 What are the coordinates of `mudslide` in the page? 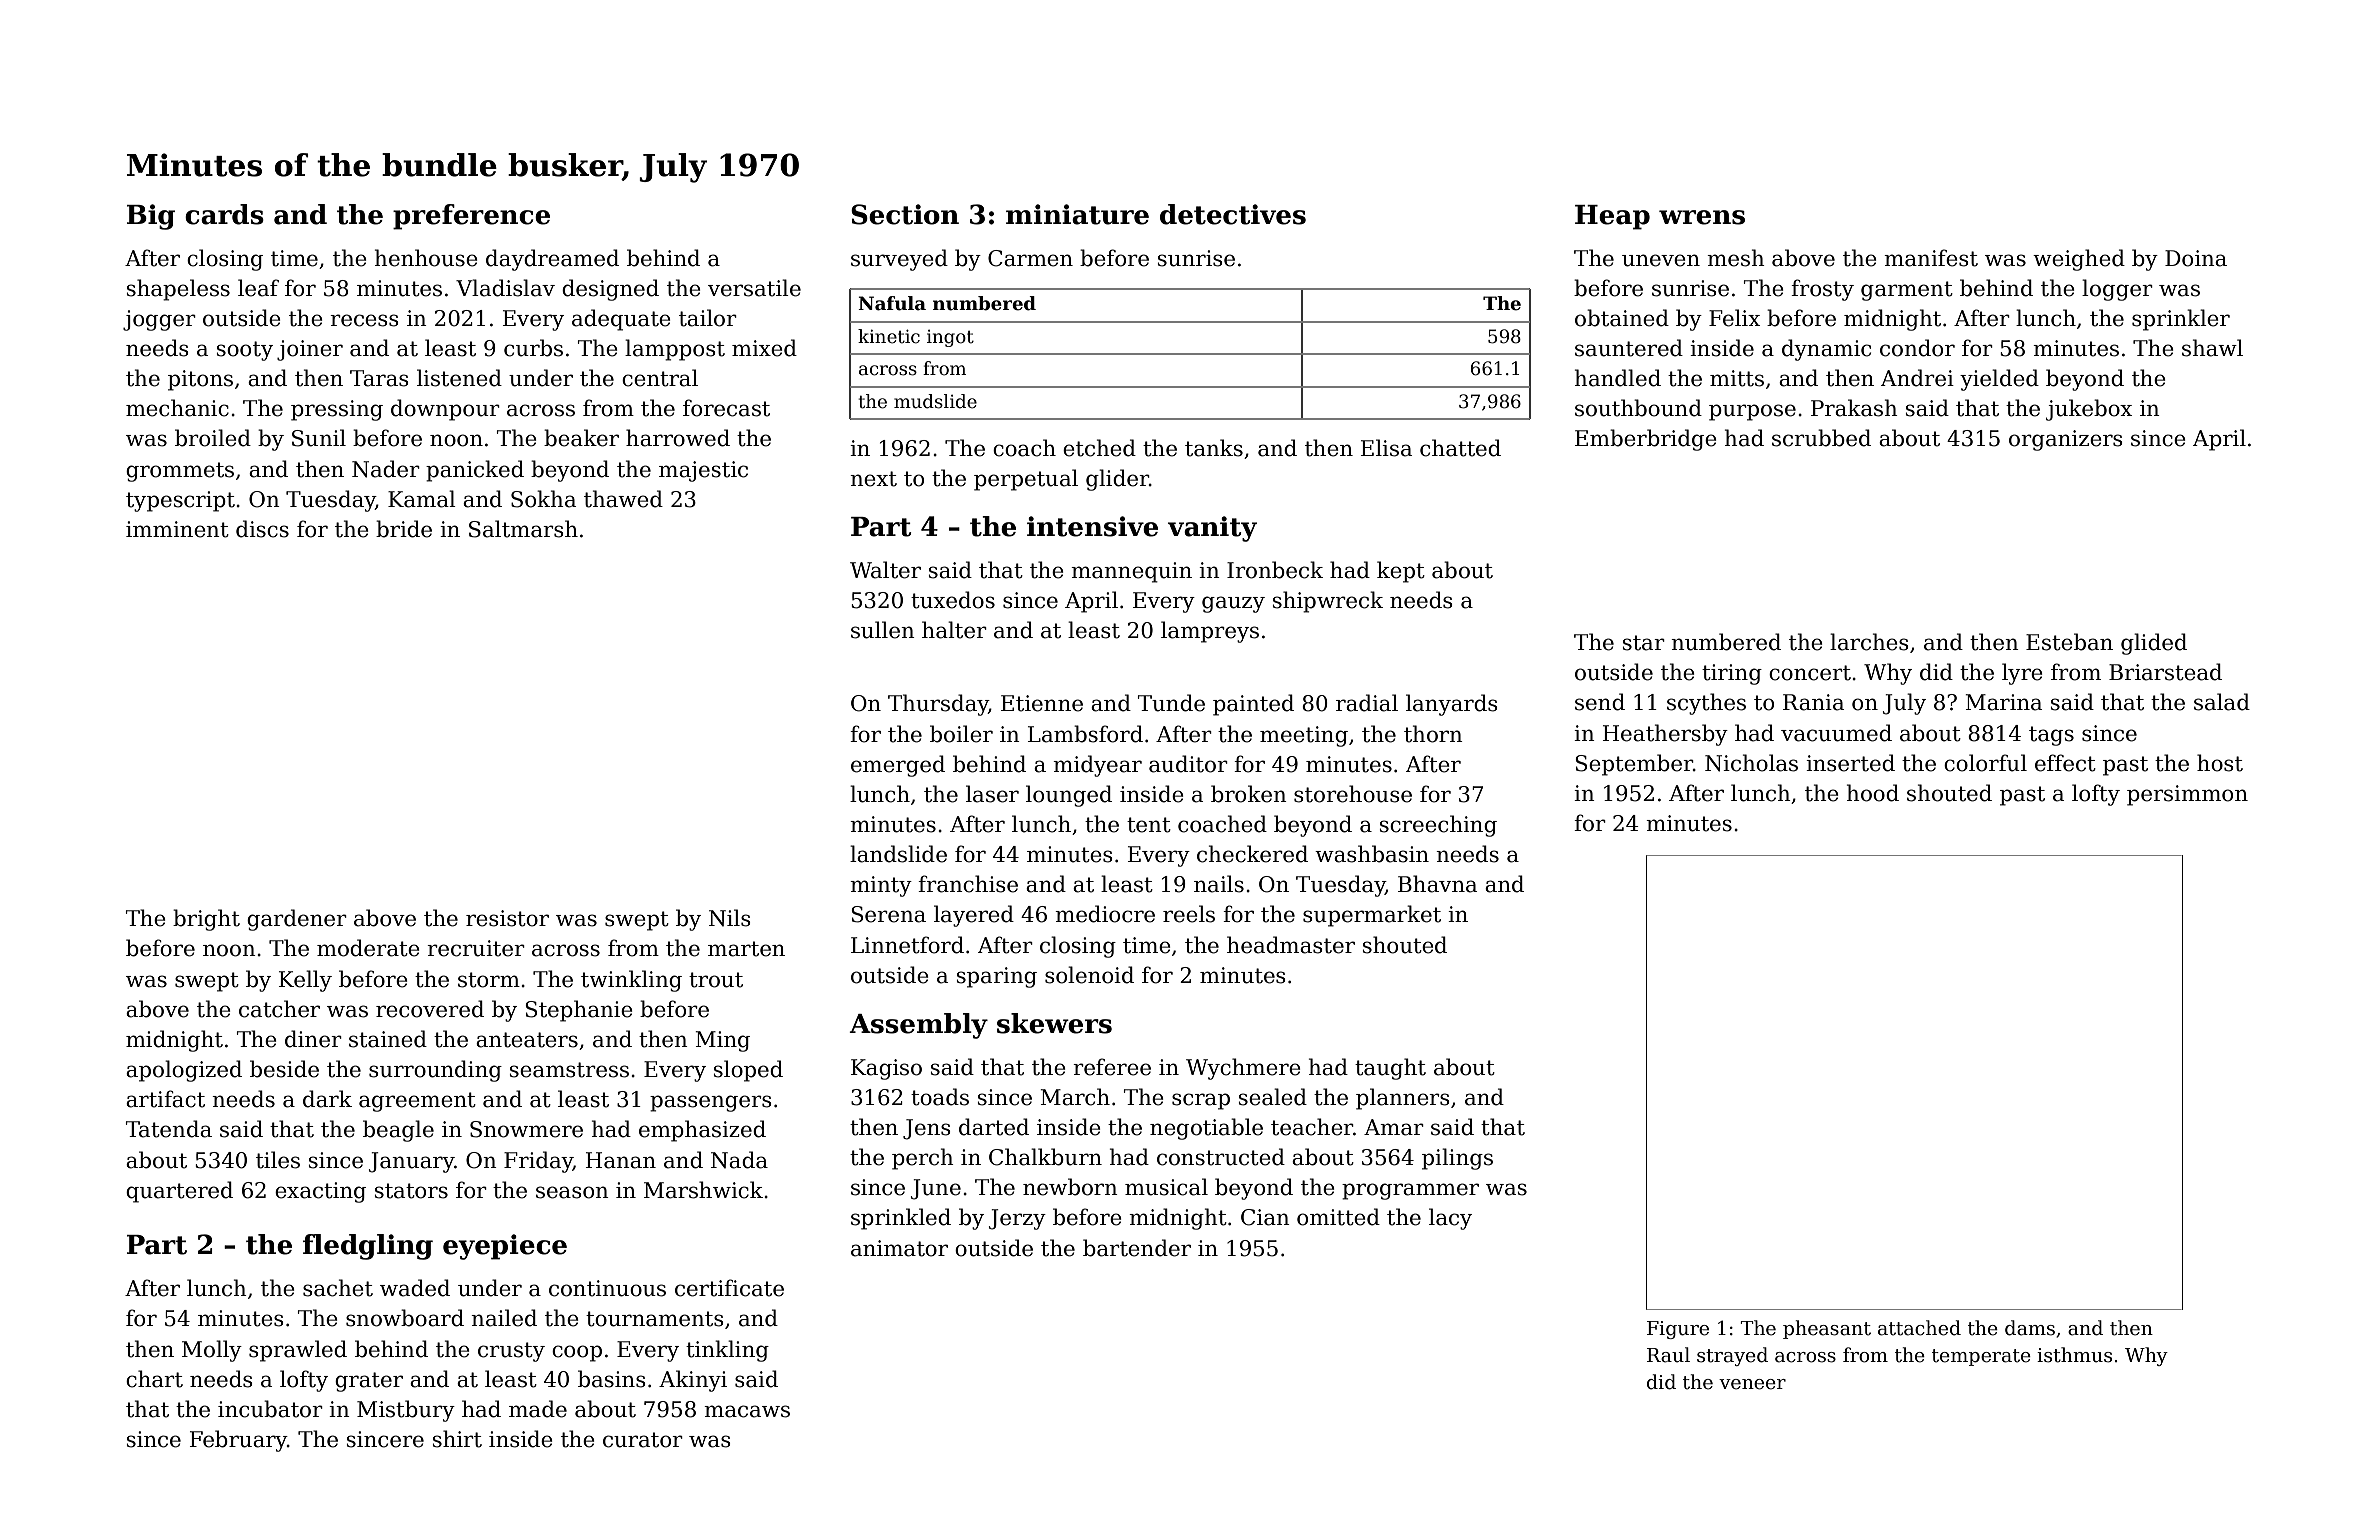 It's located at (935, 401).
